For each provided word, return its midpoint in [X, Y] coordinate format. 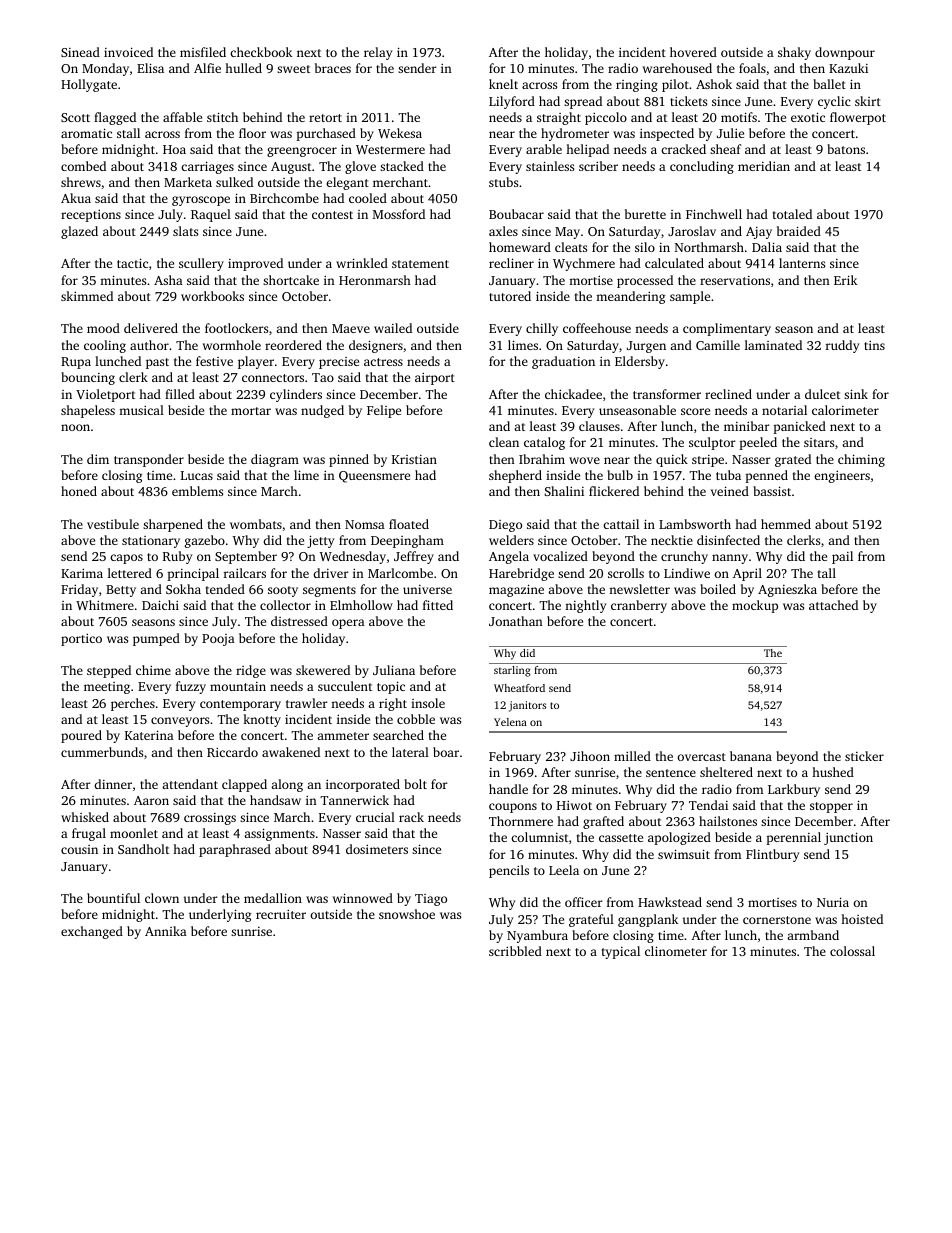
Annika [166, 931]
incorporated [363, 785]
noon [75, 427]
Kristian [414, 459]
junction [848, 838]
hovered [693, 52]
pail [842, 557]
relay [378, 53]
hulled [243, 68]
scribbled [515, 951]
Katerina [149, 735]
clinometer [676, 951]
